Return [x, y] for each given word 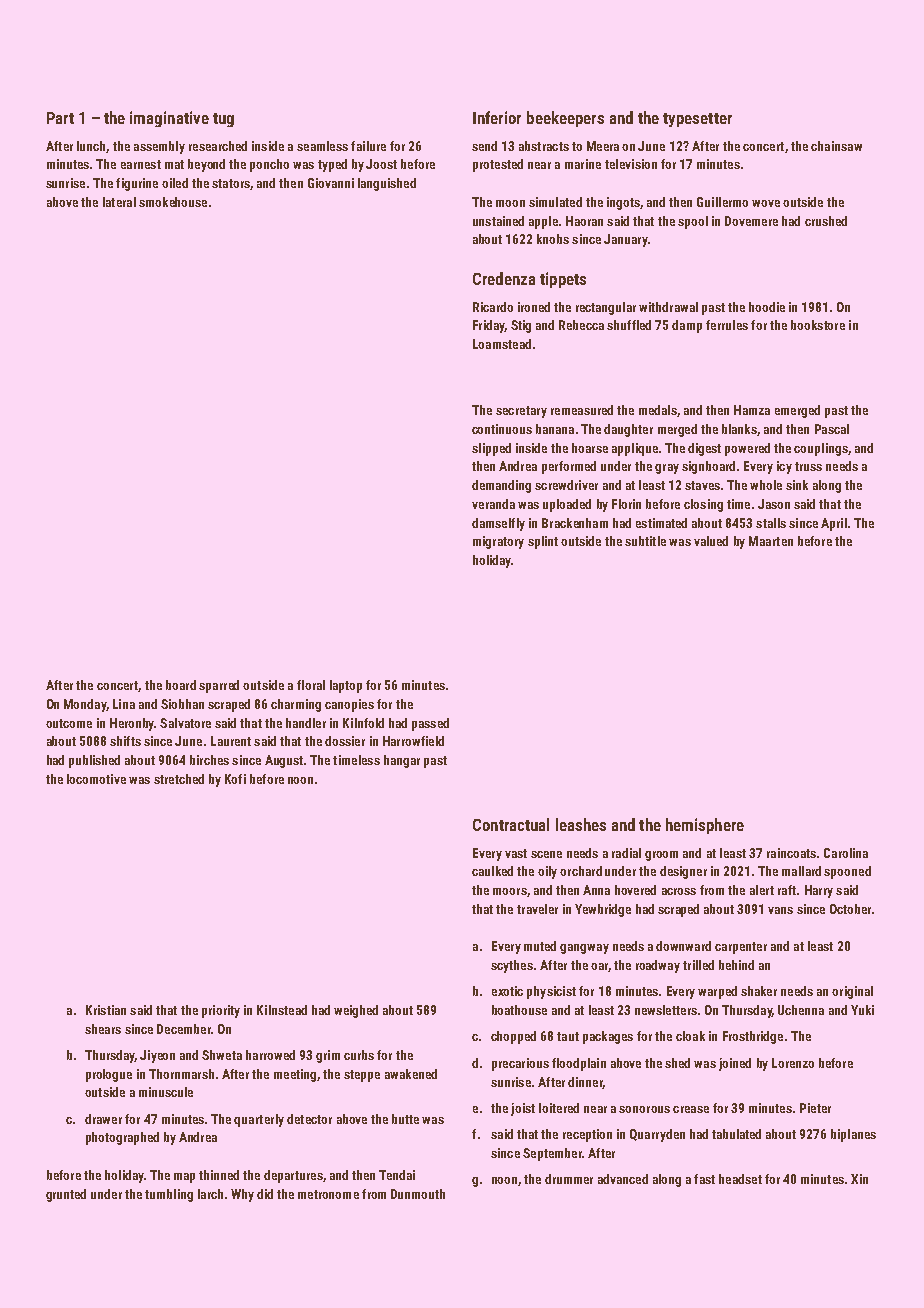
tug [223, 120]
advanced [623, 1179]
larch [210, 1194]
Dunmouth [418, 1194]
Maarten [771, 541]
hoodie [767, 307]
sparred [219, 686]
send [484, 146]
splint [543, 542]
